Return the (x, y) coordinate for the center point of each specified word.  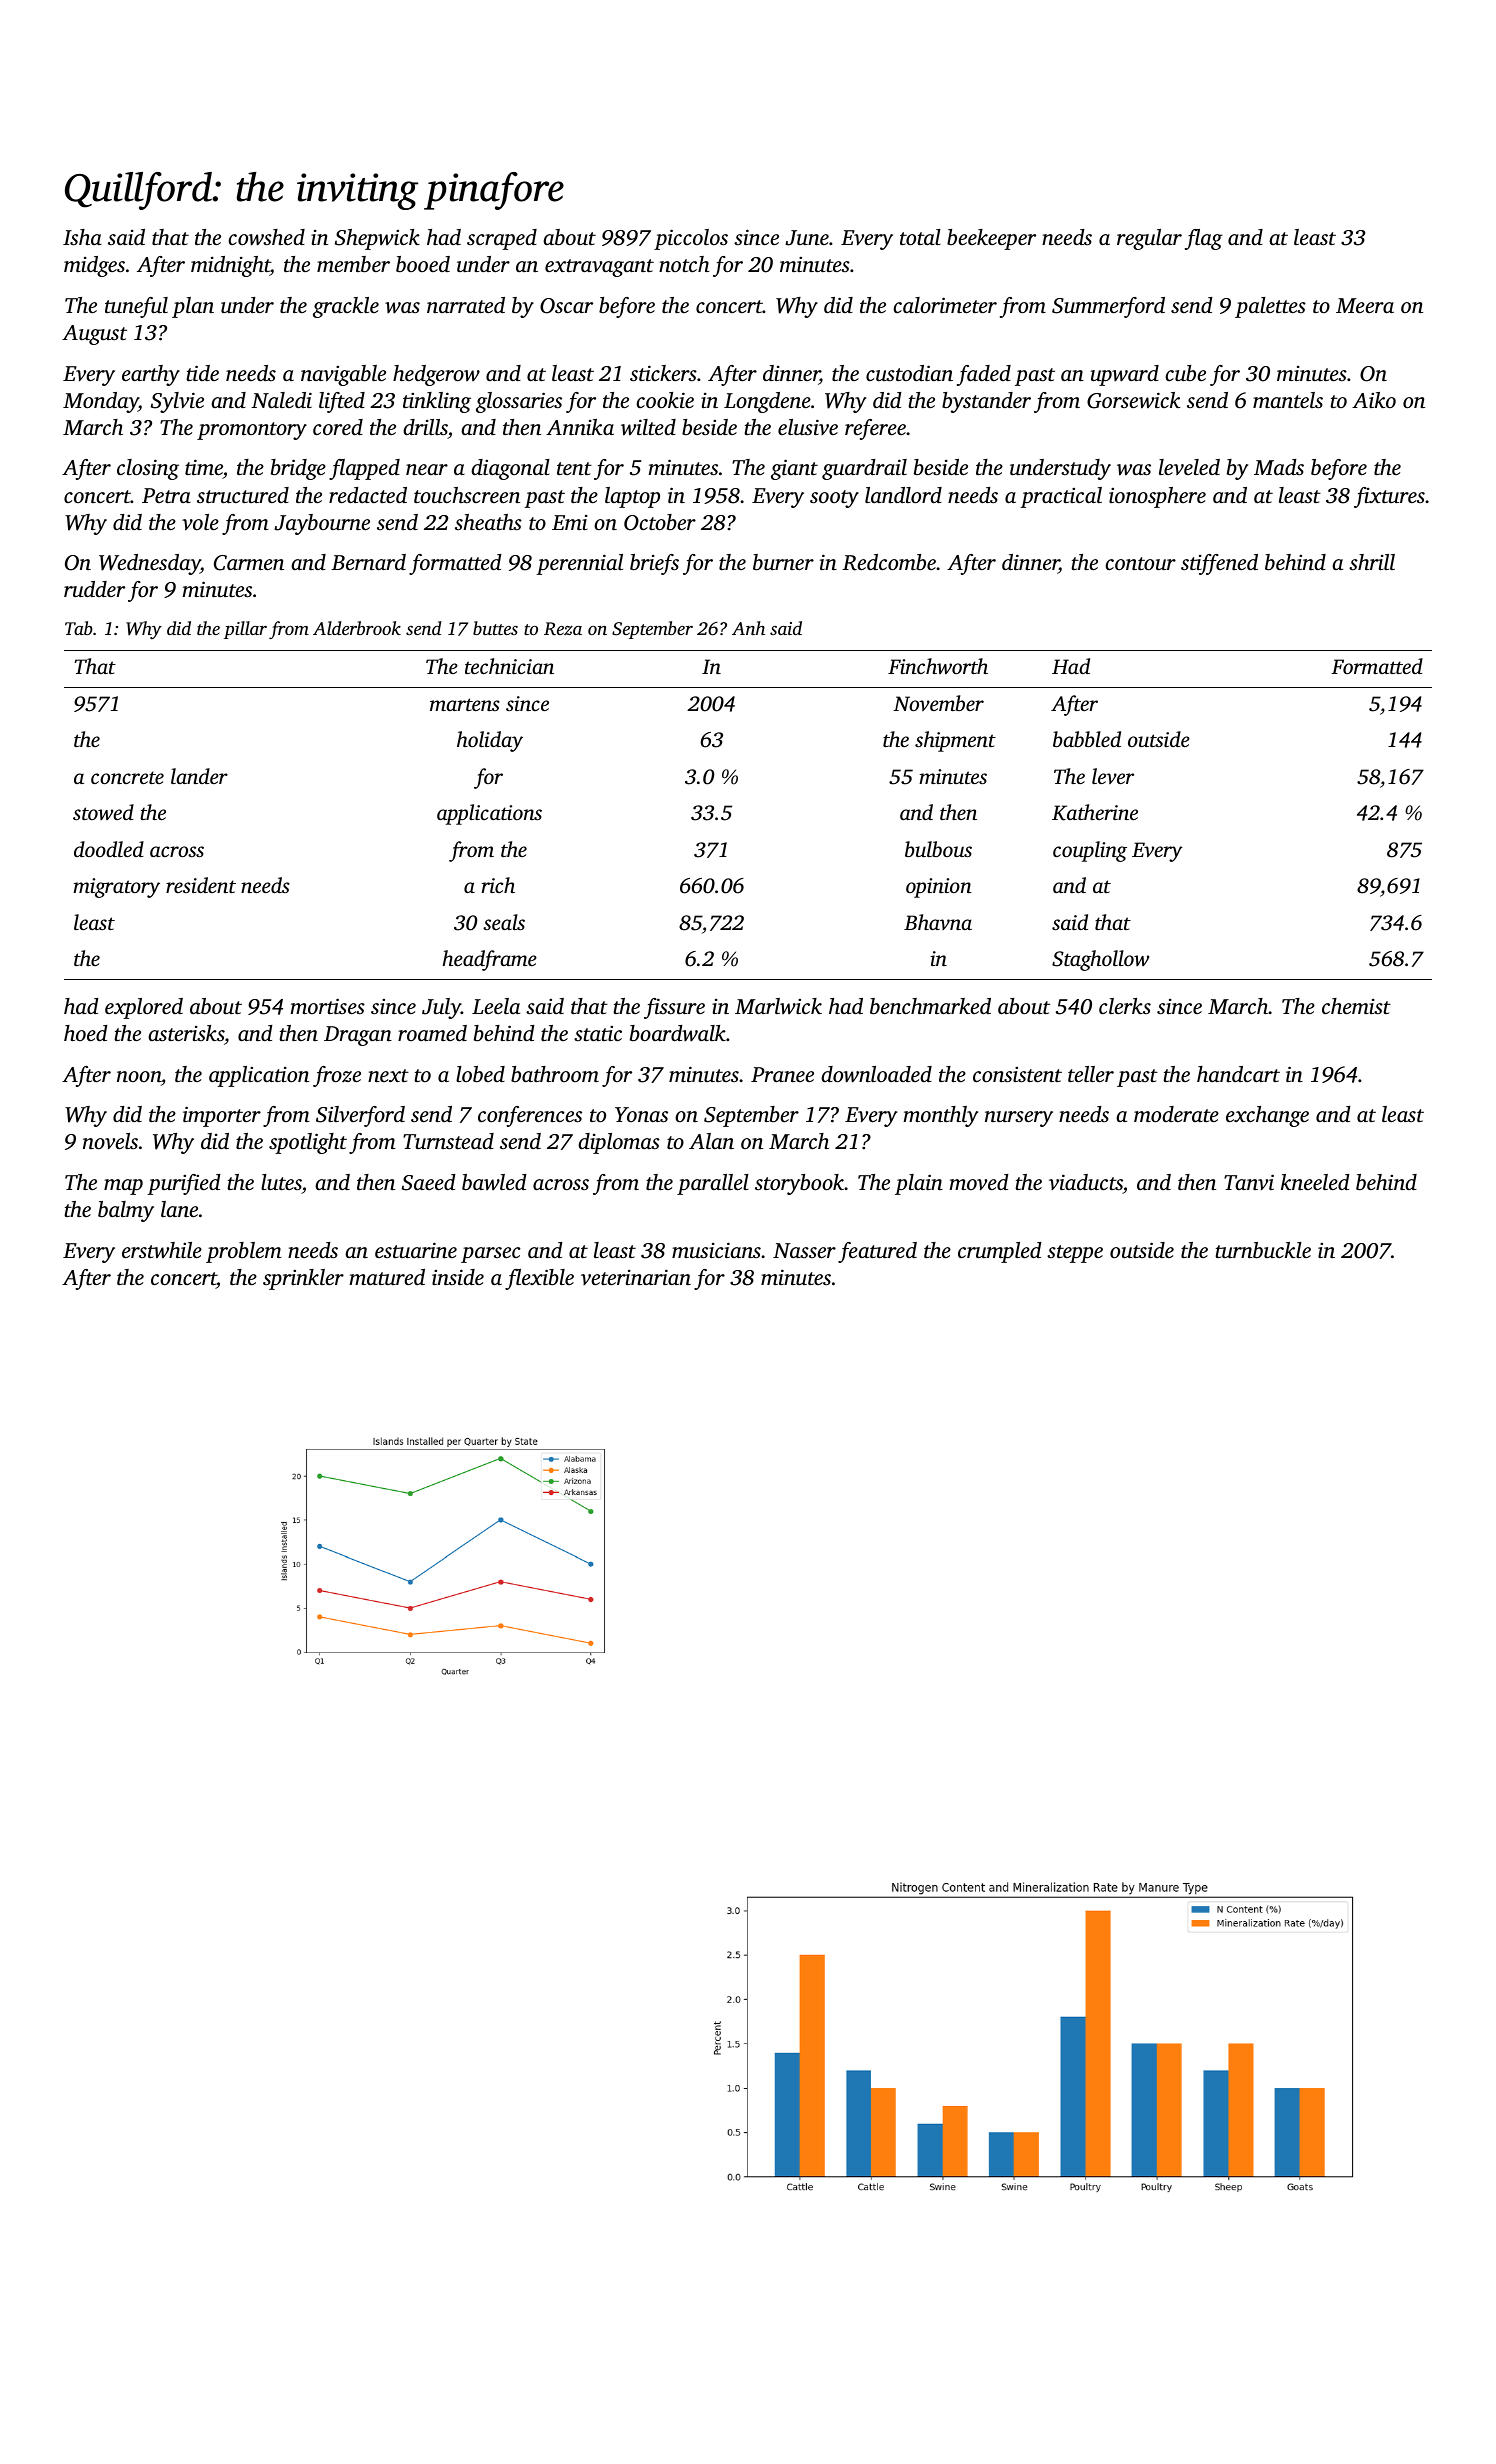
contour (1140, 563)
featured (877, 1252)
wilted (648, 427)
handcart (1238, 1074)
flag (1204, 239)
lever (1113, 776)
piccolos (691, 239)
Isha (82, 237)
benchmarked (930, 1006)
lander (199, 776)
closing (148, 469)
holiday (490, 741)
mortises (327, 1006)
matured (387, 1277)
